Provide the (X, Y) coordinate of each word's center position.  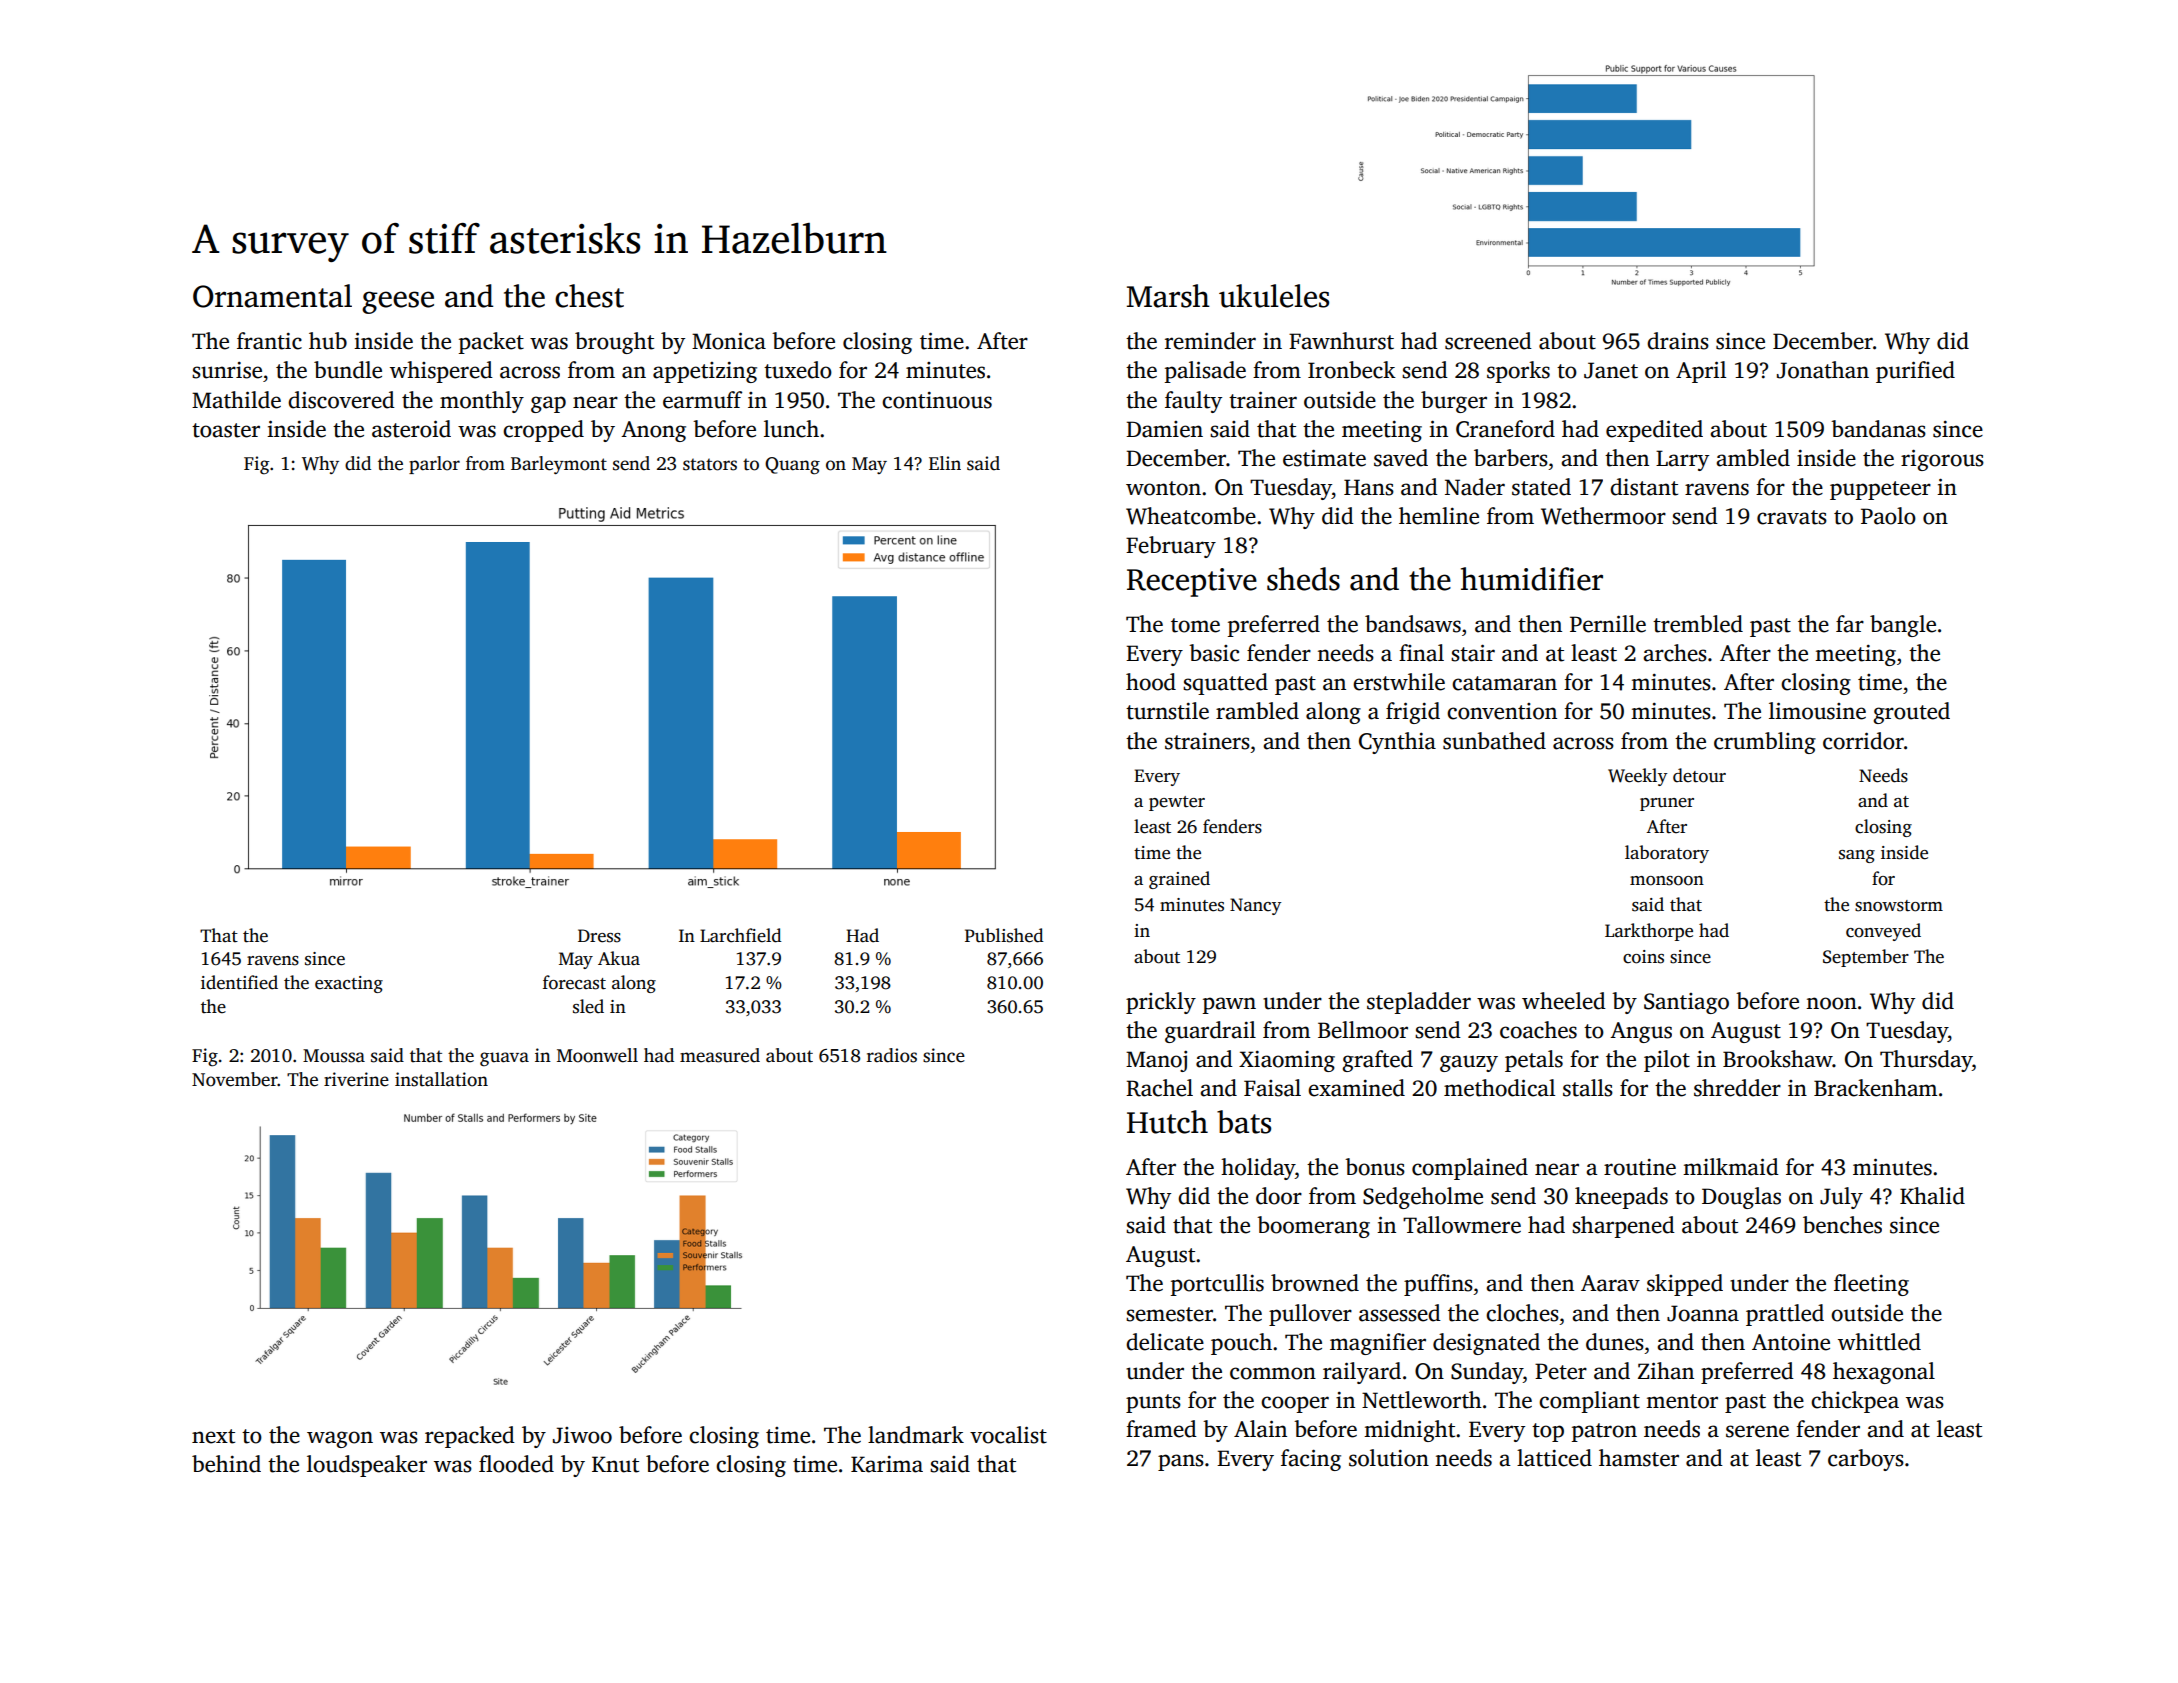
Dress (599, 936)
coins (1643, 957)
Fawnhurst (1341, 341)
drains (1678, 341)
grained (1179, 880)
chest (589, 296)
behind (226, 1464)
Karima (887, 1464)
